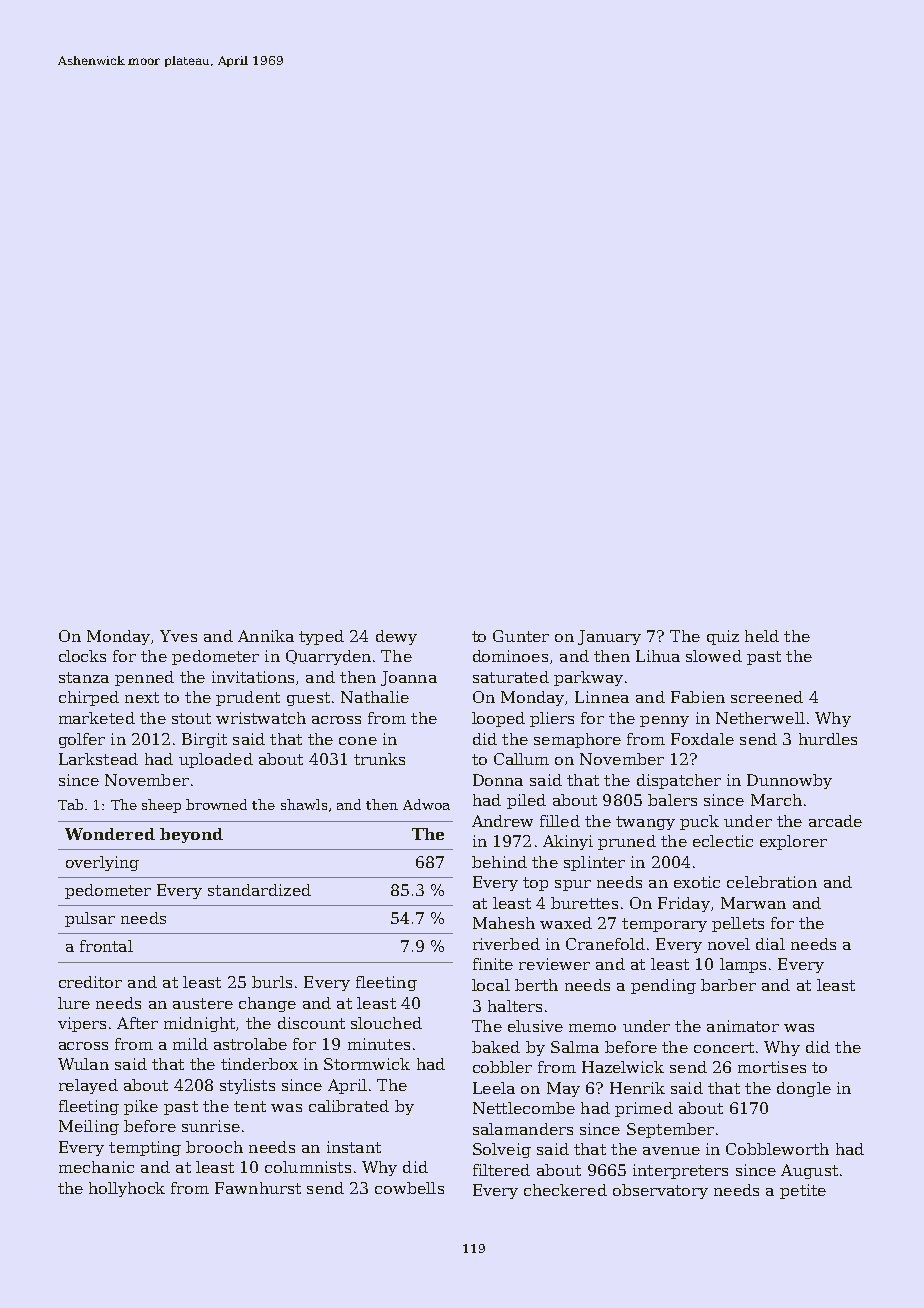 The width and height of the screenshot is (924, 1308). Describe the element at coordinates (216, 760) in the screenshot. I see `uploaded` at that location.
